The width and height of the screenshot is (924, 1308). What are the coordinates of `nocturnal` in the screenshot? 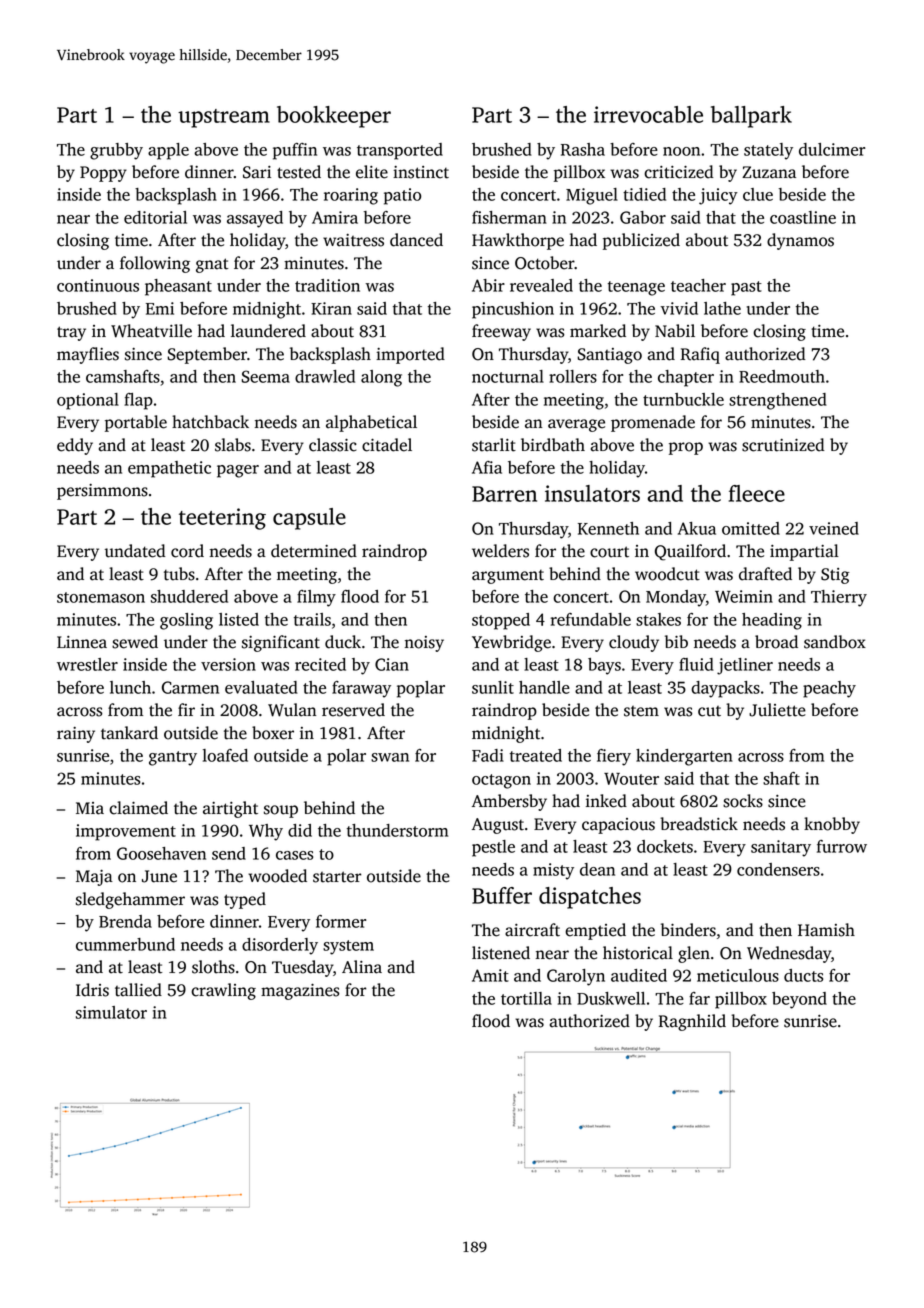 It's located at (508, 376).
